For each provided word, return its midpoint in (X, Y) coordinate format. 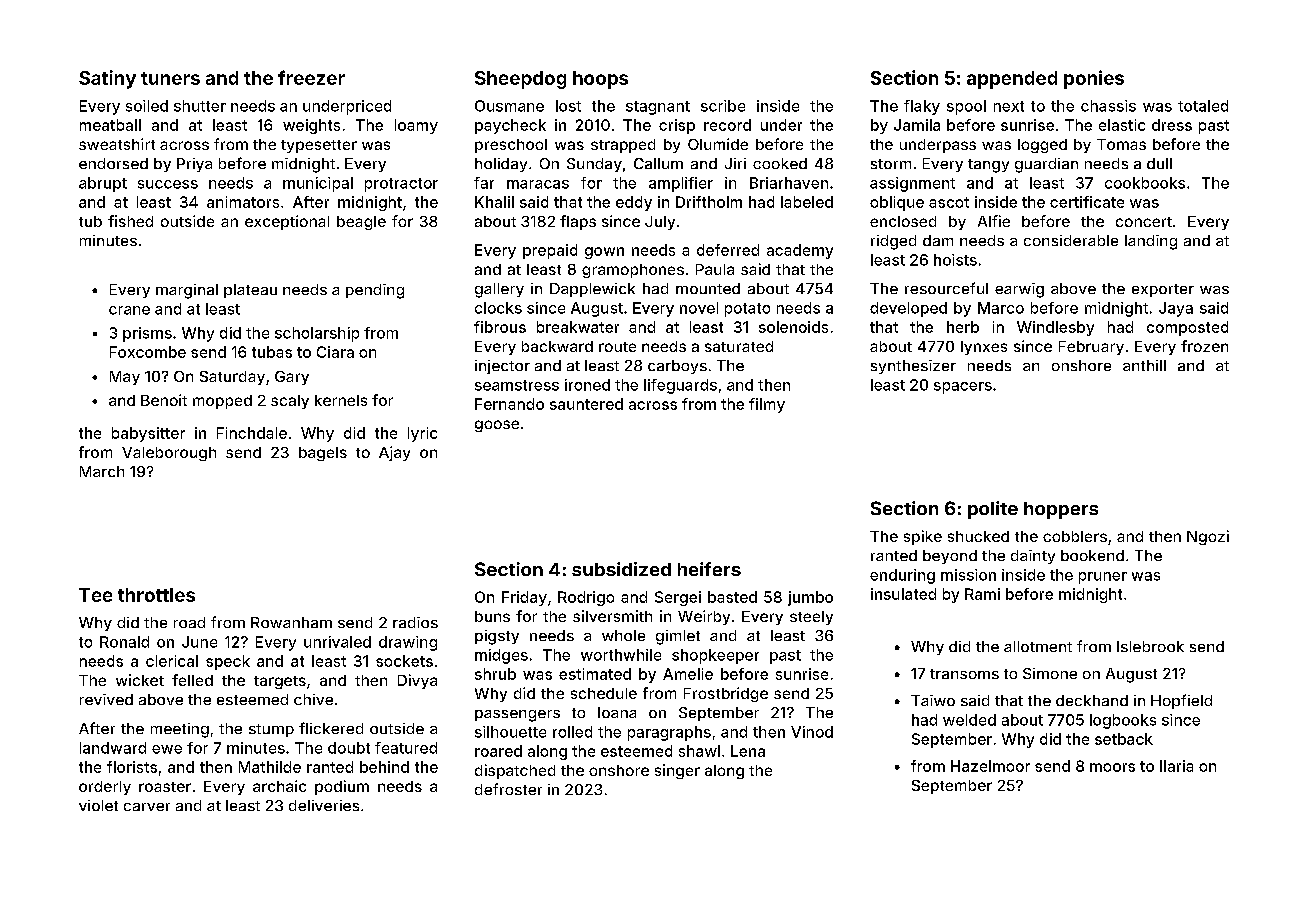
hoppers (1061, 510)
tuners (170, 78)
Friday (524, 598)
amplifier (681, 184)
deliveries (324, 805)
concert (1144, 222)
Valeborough (169, 454)
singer (677, 771)
